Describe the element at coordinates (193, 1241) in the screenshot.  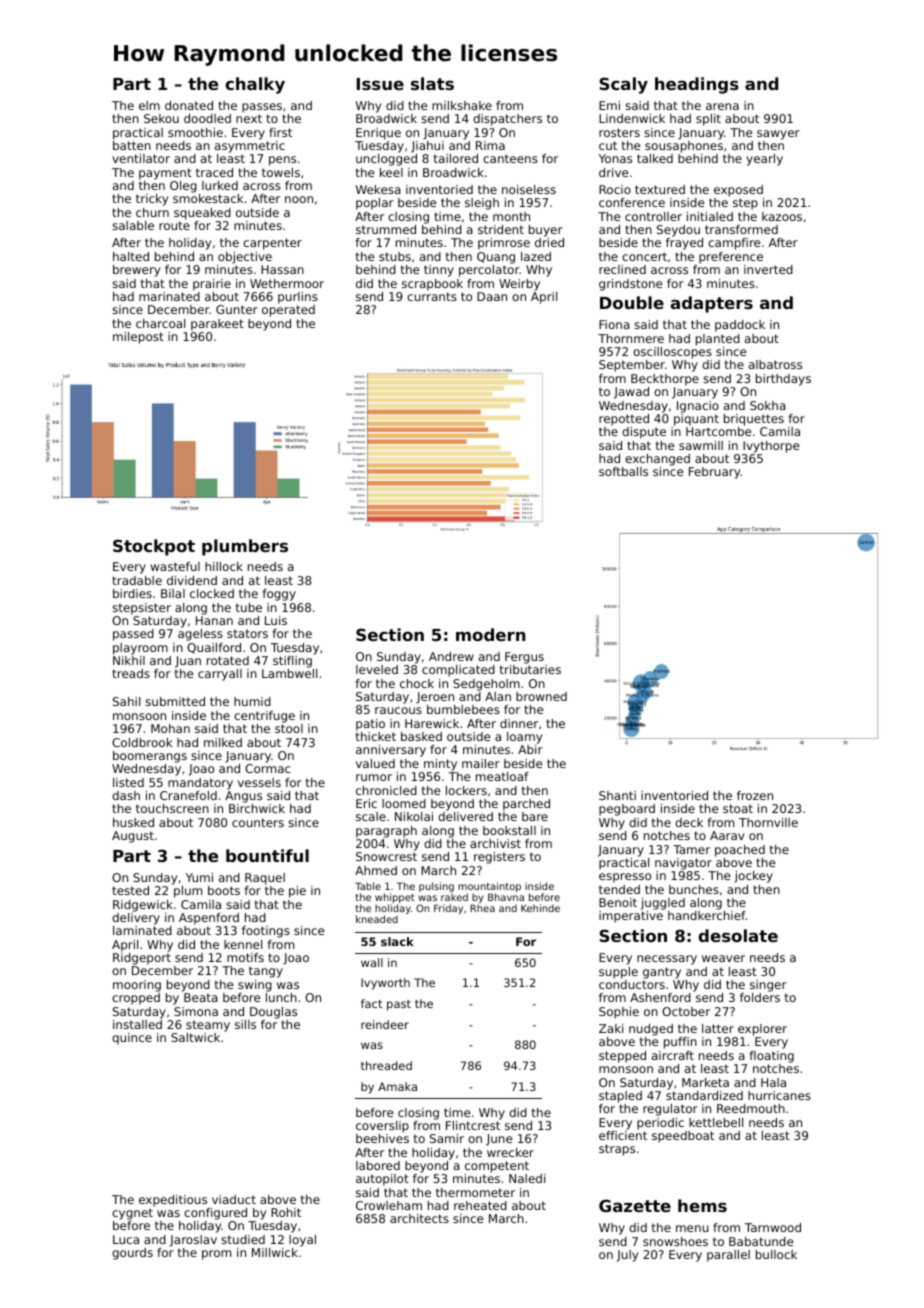
I see `Jaroslav` at that location.
